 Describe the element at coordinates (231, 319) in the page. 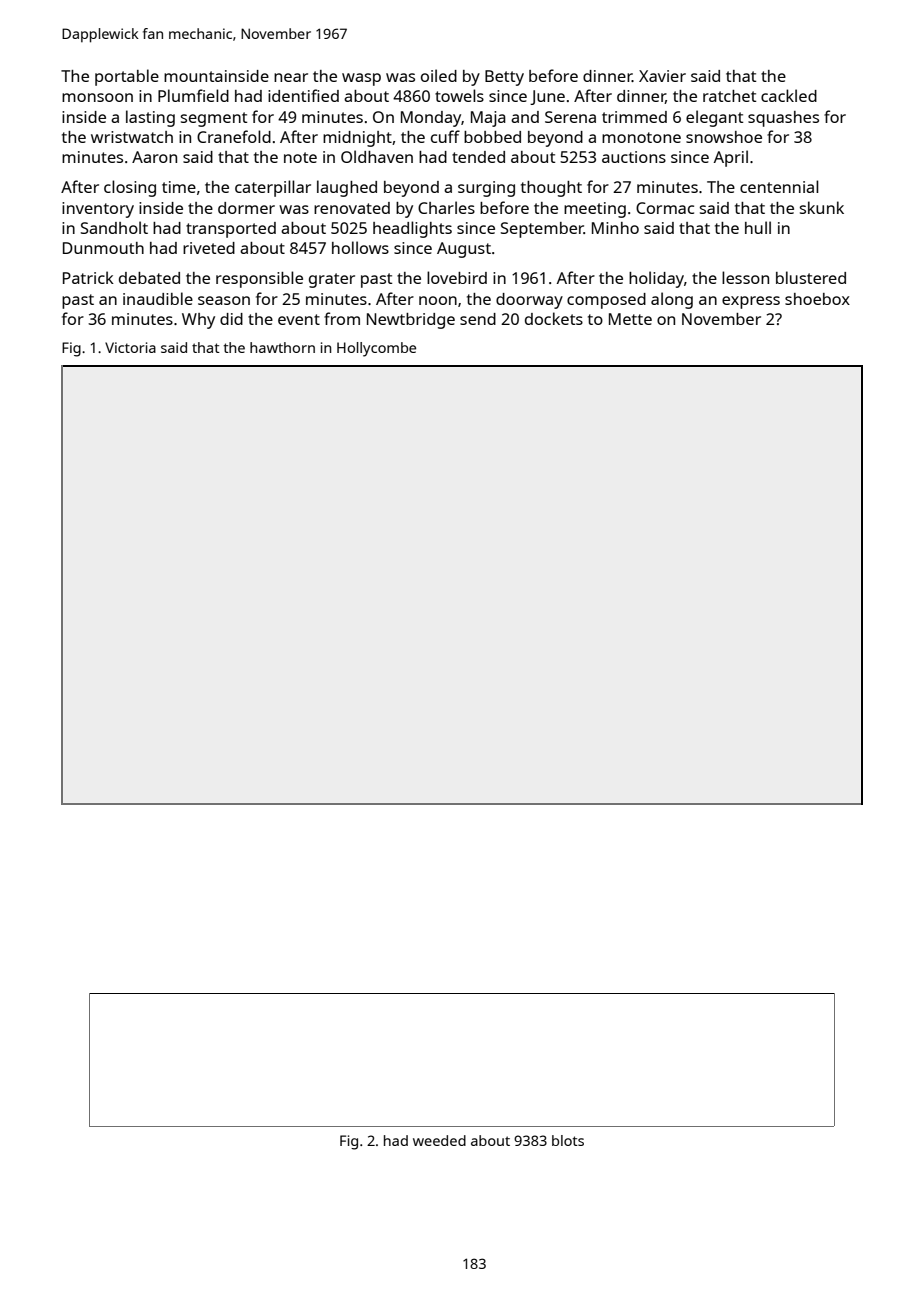

I see `did` at that location.
